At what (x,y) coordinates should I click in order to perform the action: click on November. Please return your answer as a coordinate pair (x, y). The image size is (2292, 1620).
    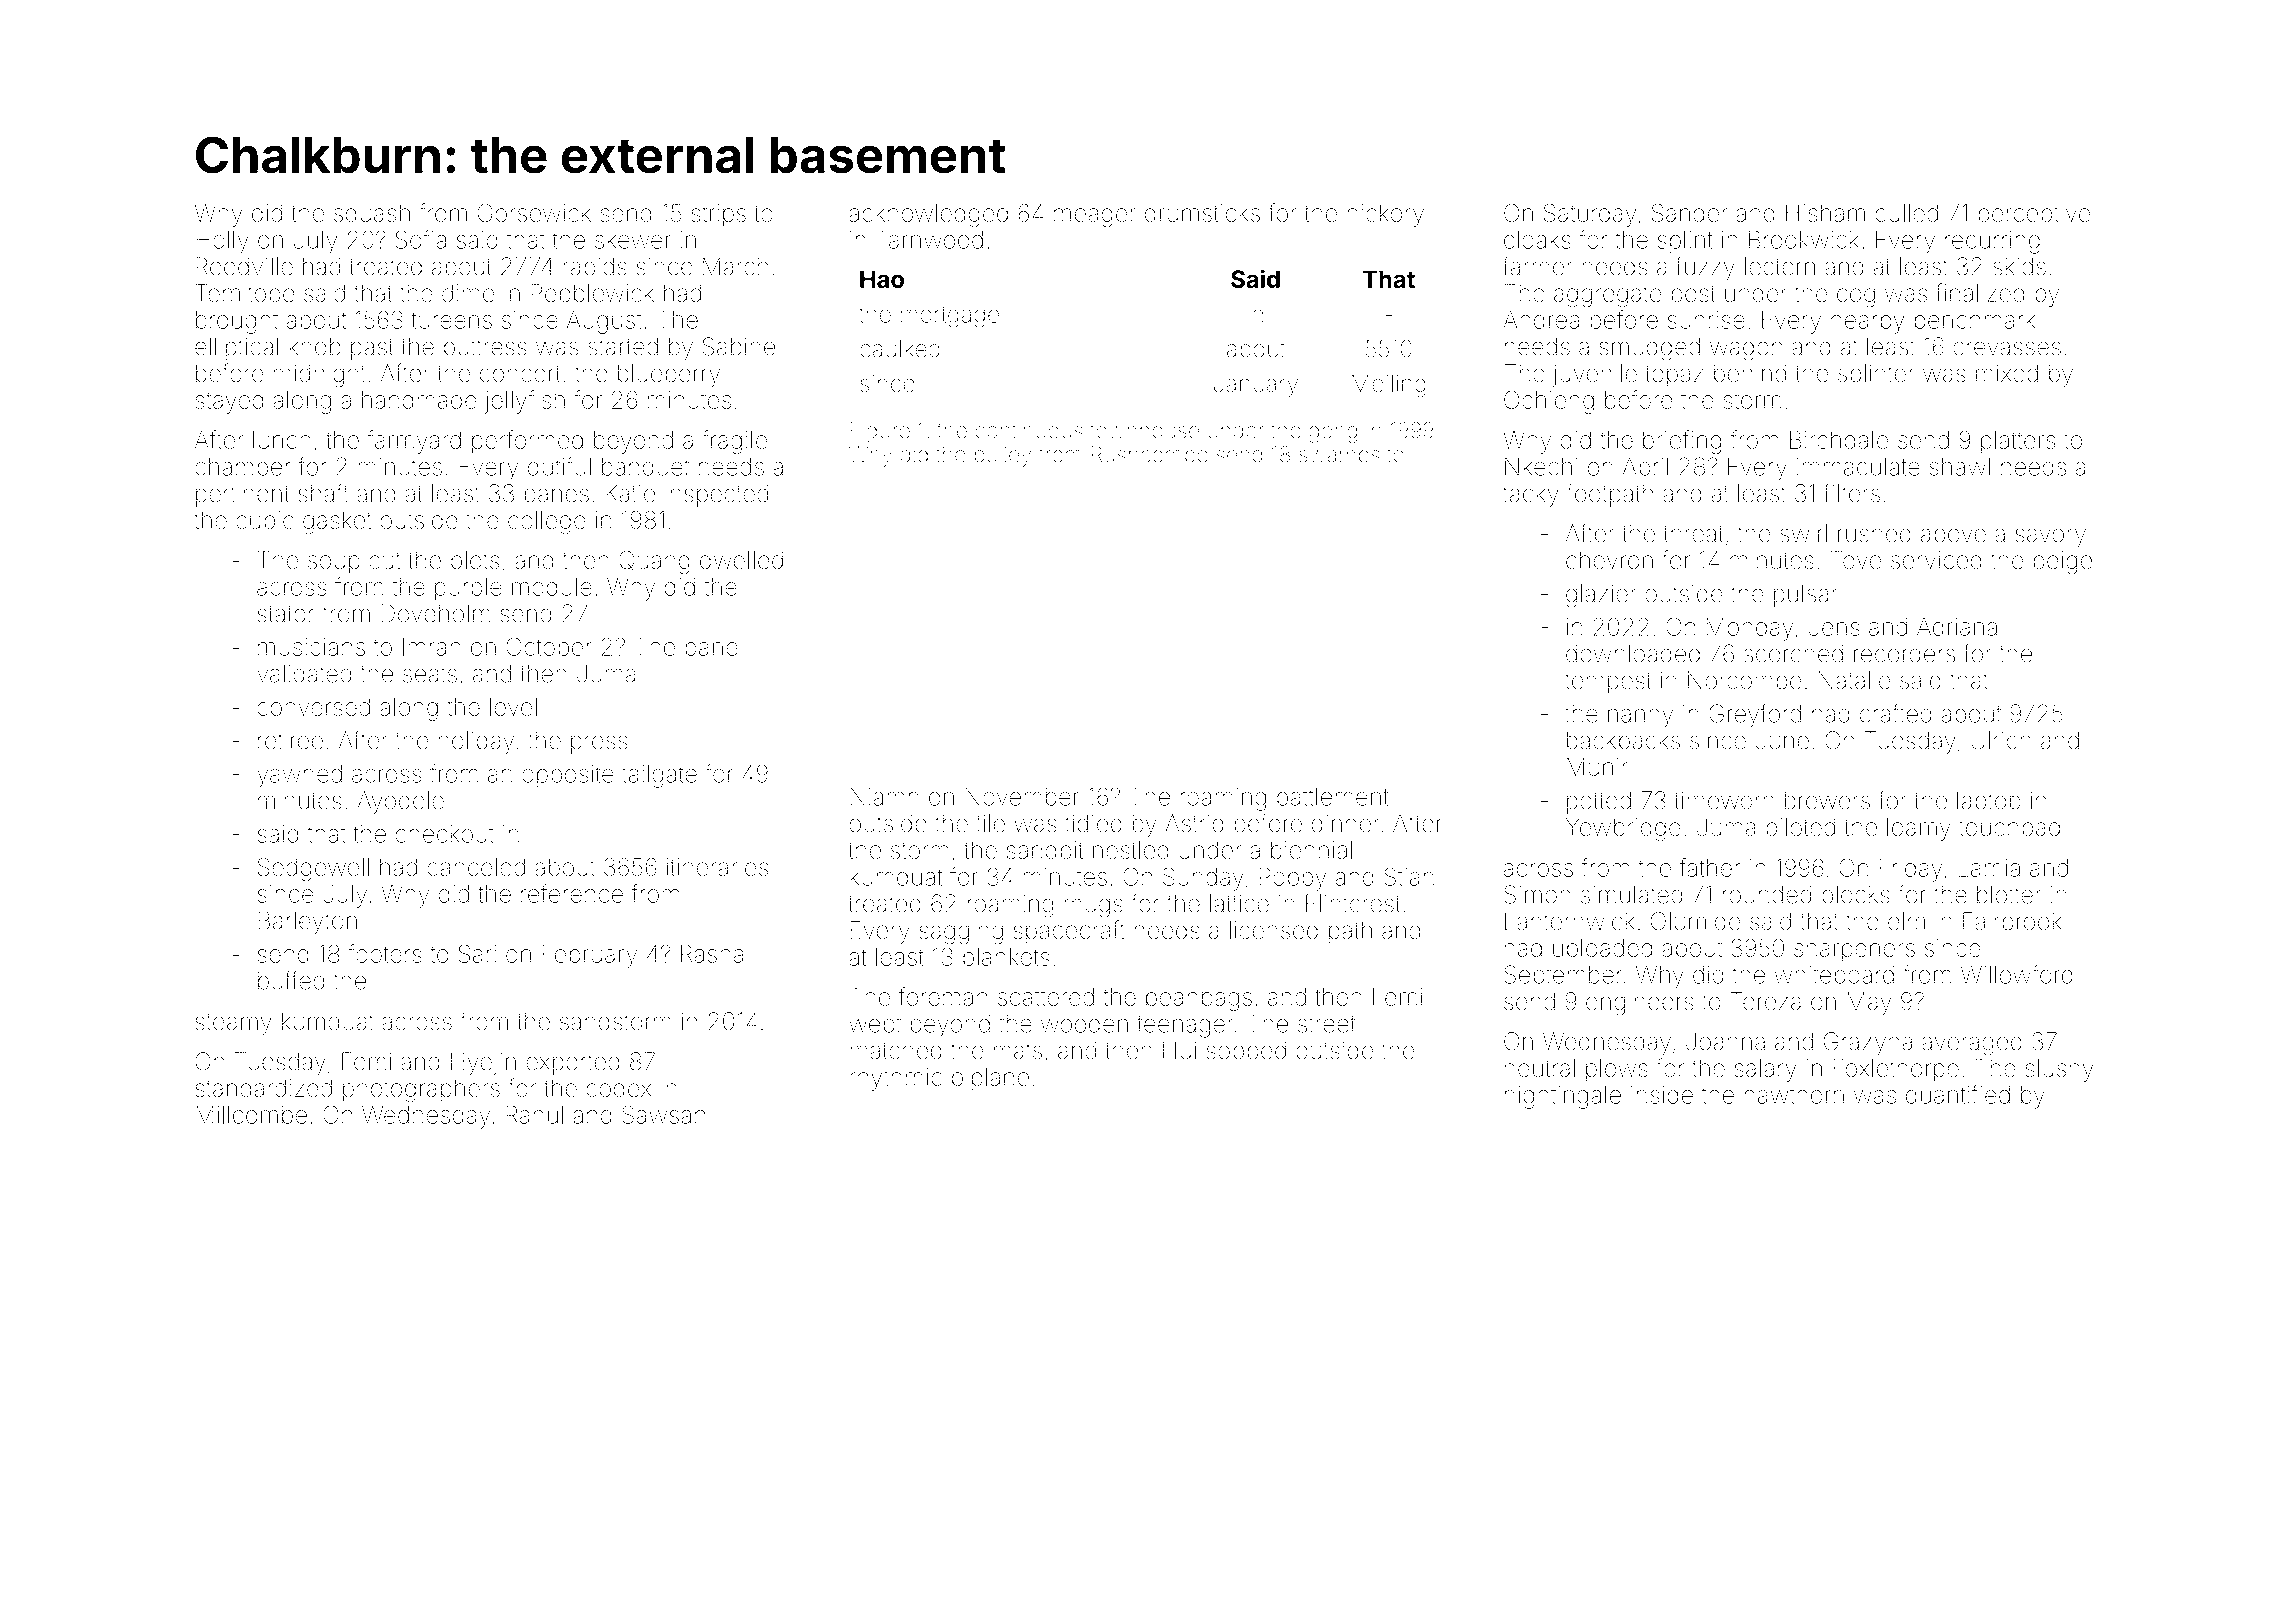
    Looking at the image, I should click on (1022, 797).
